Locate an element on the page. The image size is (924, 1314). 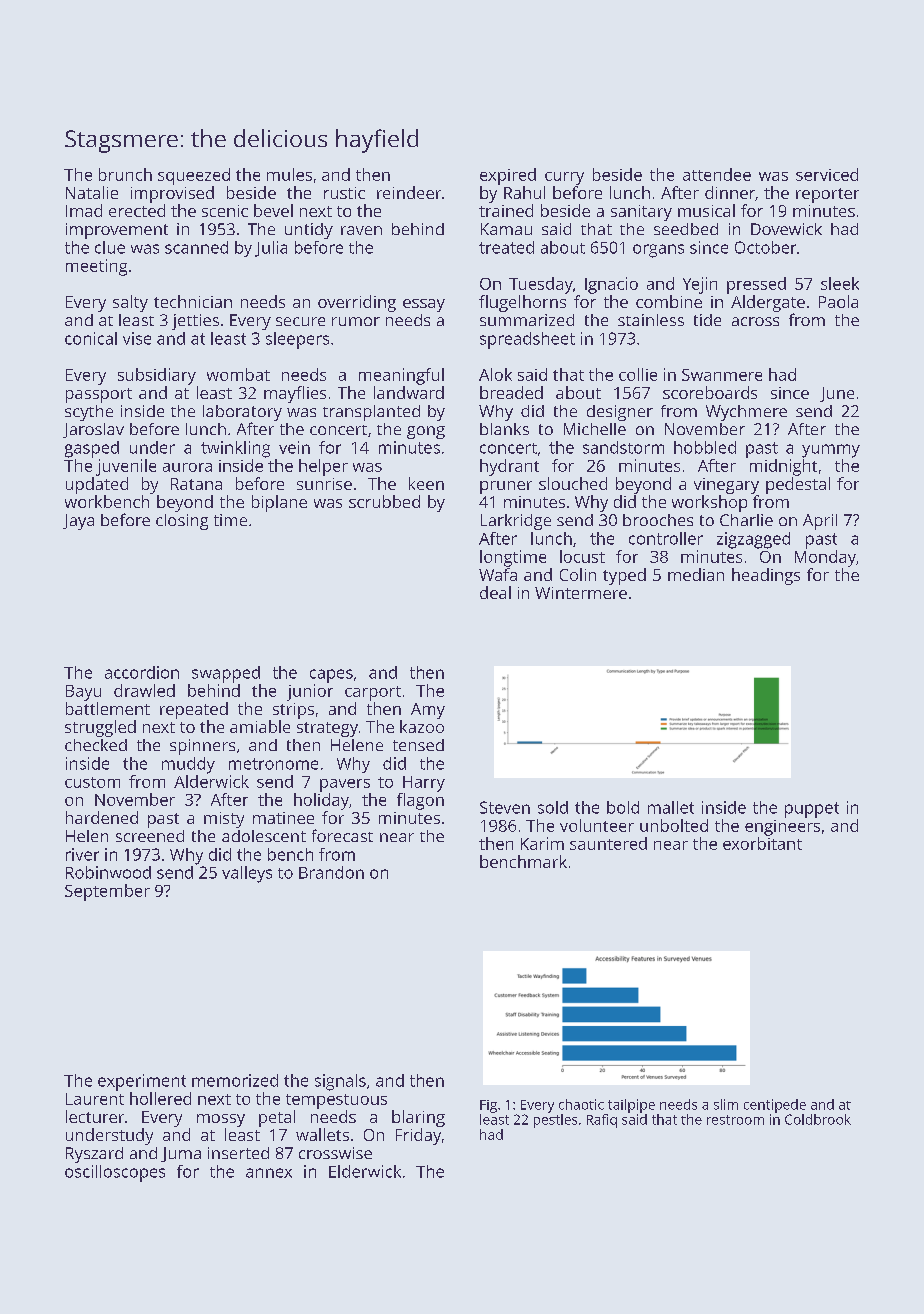
Dovewick is located at coordinates (786, 229).
